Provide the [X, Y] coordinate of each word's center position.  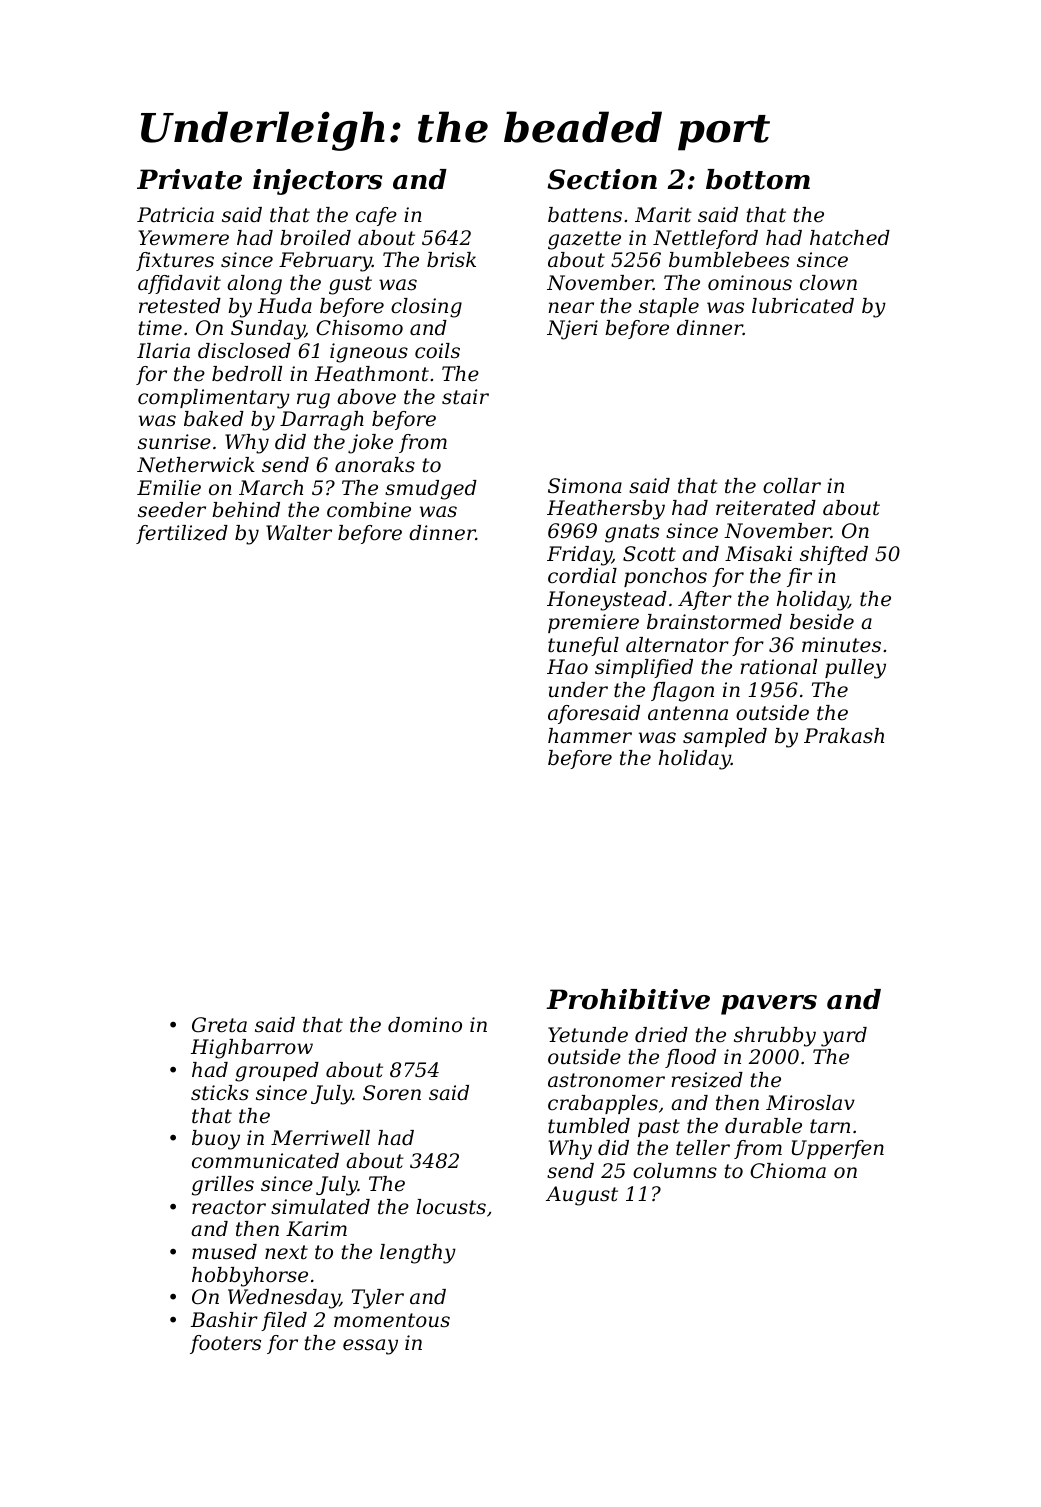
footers [225, 1344]
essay [370, 1347]
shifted [834, 555]
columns [675, 1171]
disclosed [244, 351]
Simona [585, 486]
